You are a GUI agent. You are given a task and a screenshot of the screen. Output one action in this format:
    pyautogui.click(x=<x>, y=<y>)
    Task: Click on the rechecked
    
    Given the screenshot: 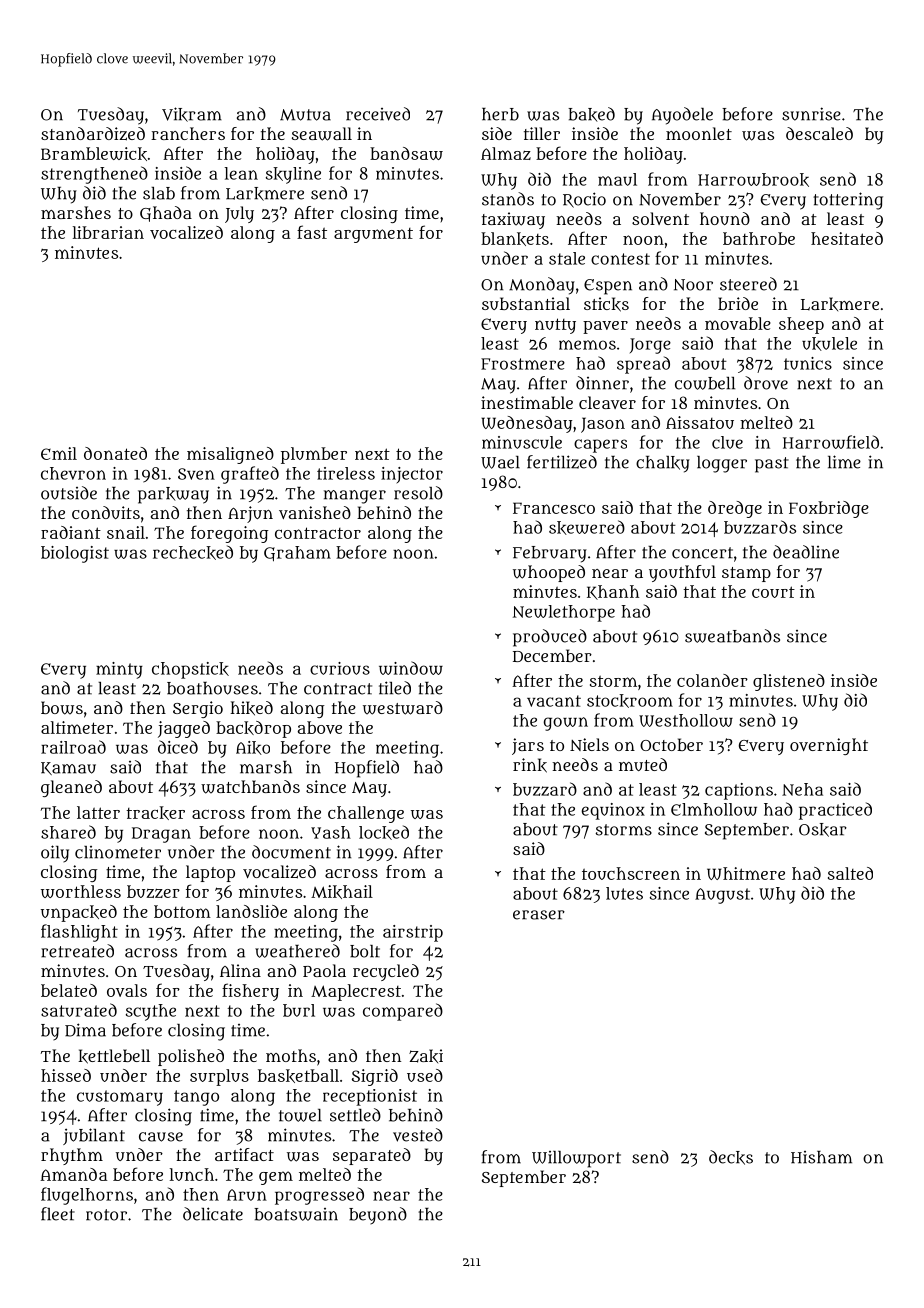 What is the action you would take?
    pyautogui.click(x=193, y=552)
